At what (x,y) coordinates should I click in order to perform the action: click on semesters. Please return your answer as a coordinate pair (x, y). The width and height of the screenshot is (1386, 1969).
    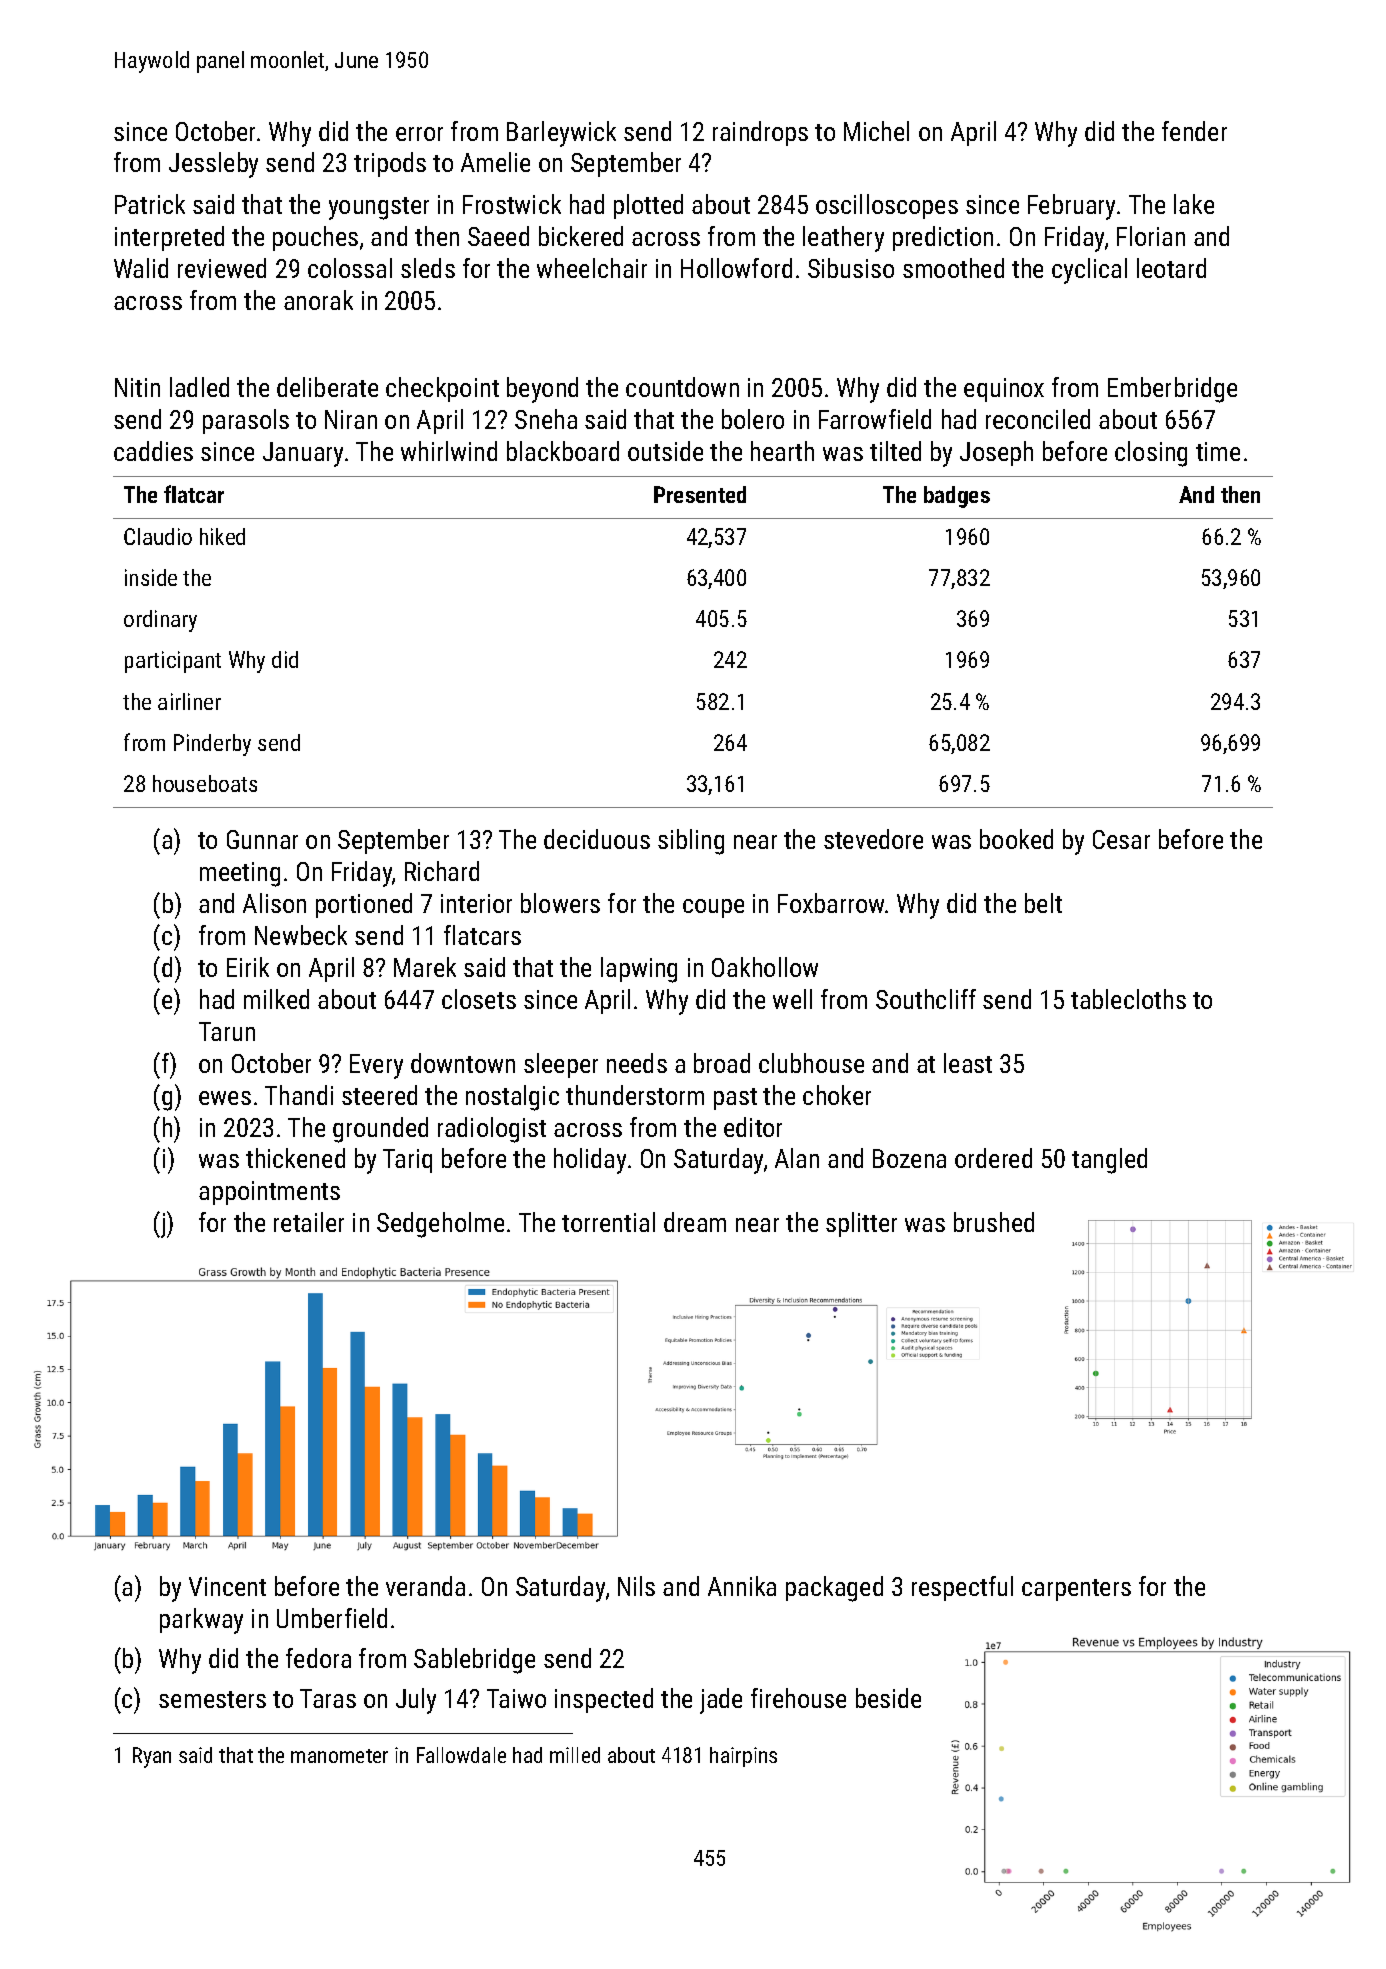
    Looking at the image, I should click on (212, 1699).
